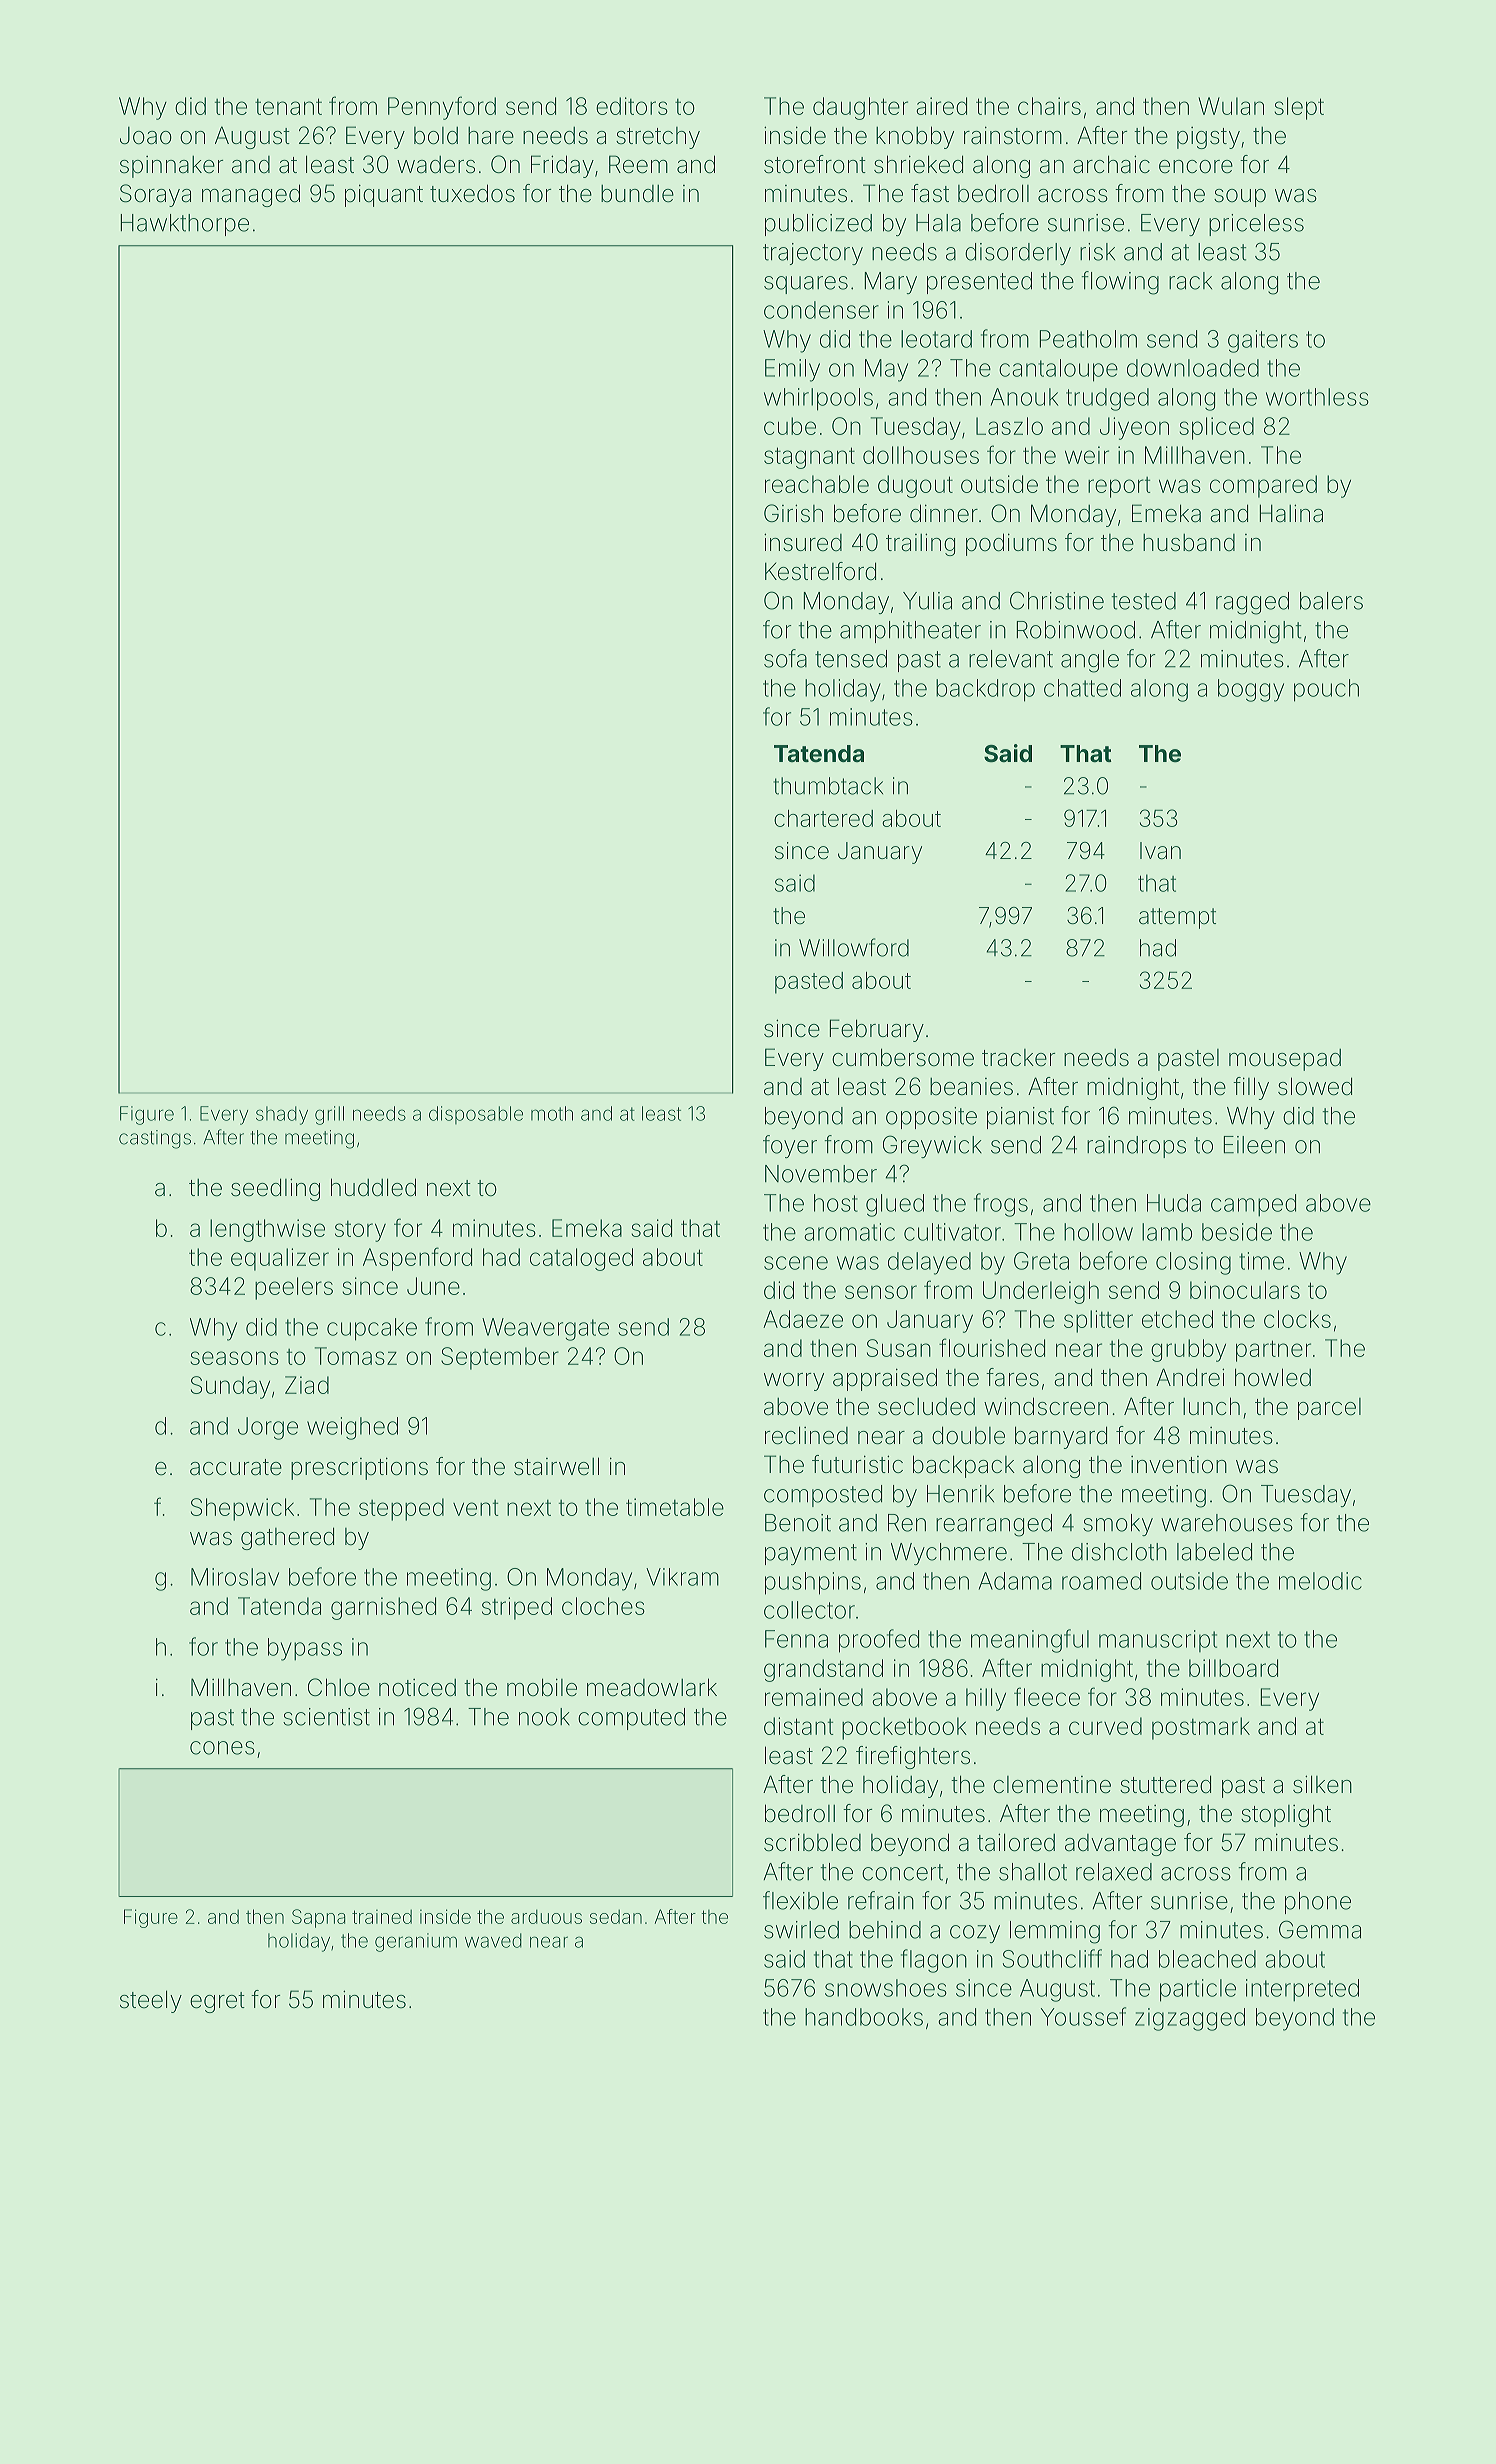 The image size is (1496, 2464). I want to click on compared, so click(1263, 486).
